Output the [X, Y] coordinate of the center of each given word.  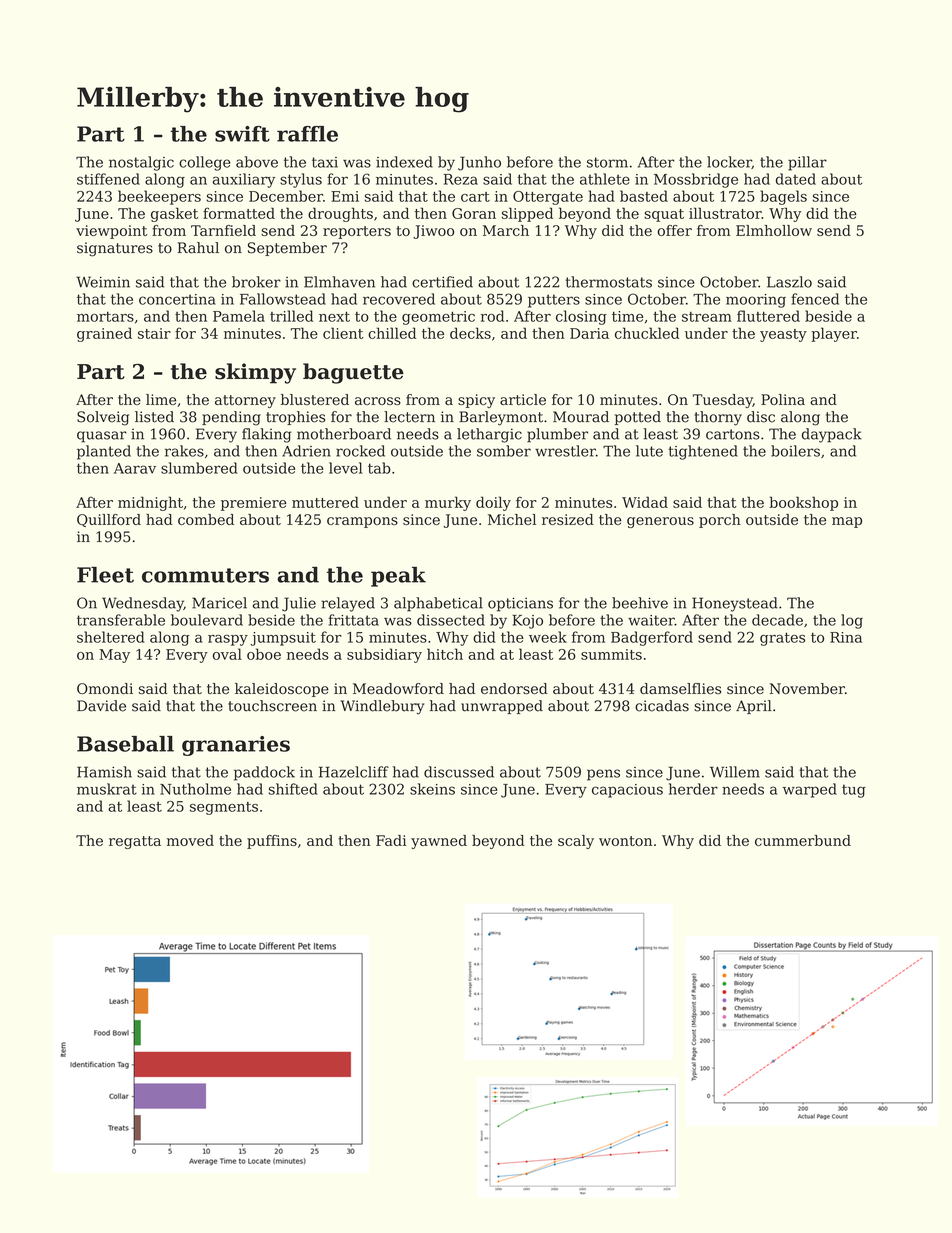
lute [649, 451]
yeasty [783, 335]
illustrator [725, 213]
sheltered [111, 637]
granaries [236, 746]
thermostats [608, 282]
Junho [479, 163]
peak [398, 577]
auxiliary [244, 180]
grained [104, 334]
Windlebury [382, 707]
